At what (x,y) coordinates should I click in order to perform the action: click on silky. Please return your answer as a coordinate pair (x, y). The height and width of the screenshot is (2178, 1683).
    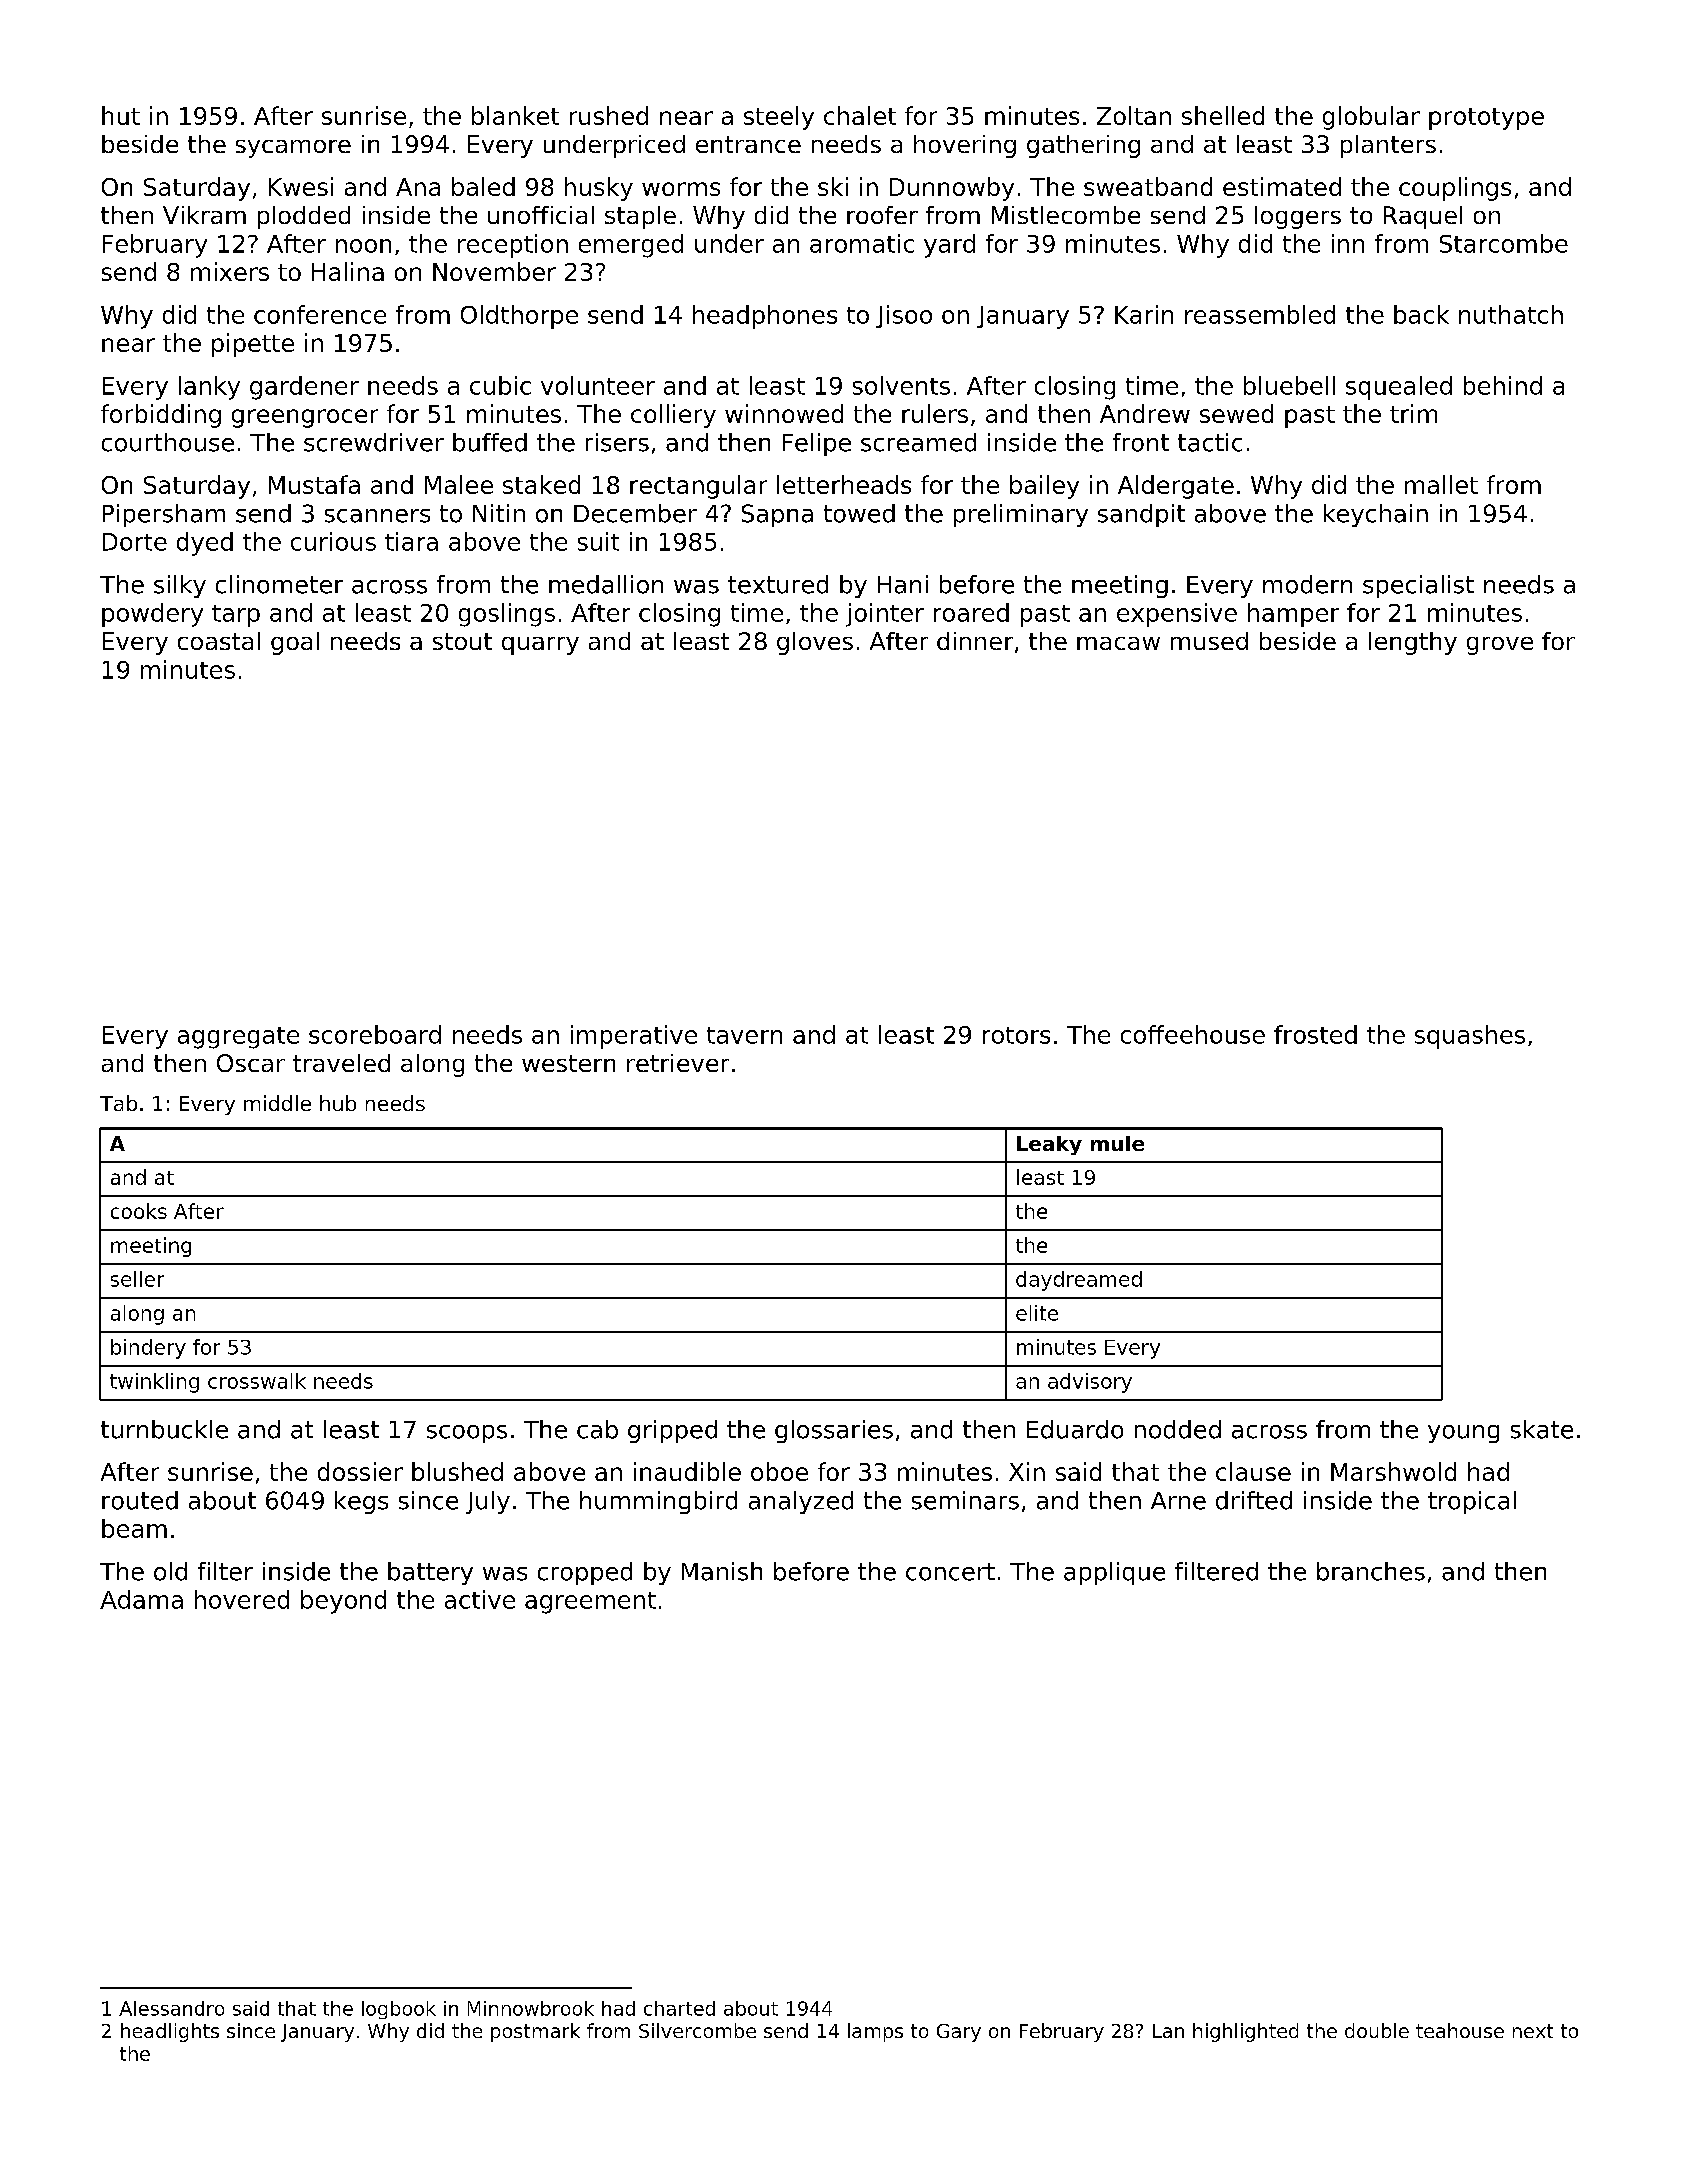
    Looking at the image, I should click on (180, 586).
